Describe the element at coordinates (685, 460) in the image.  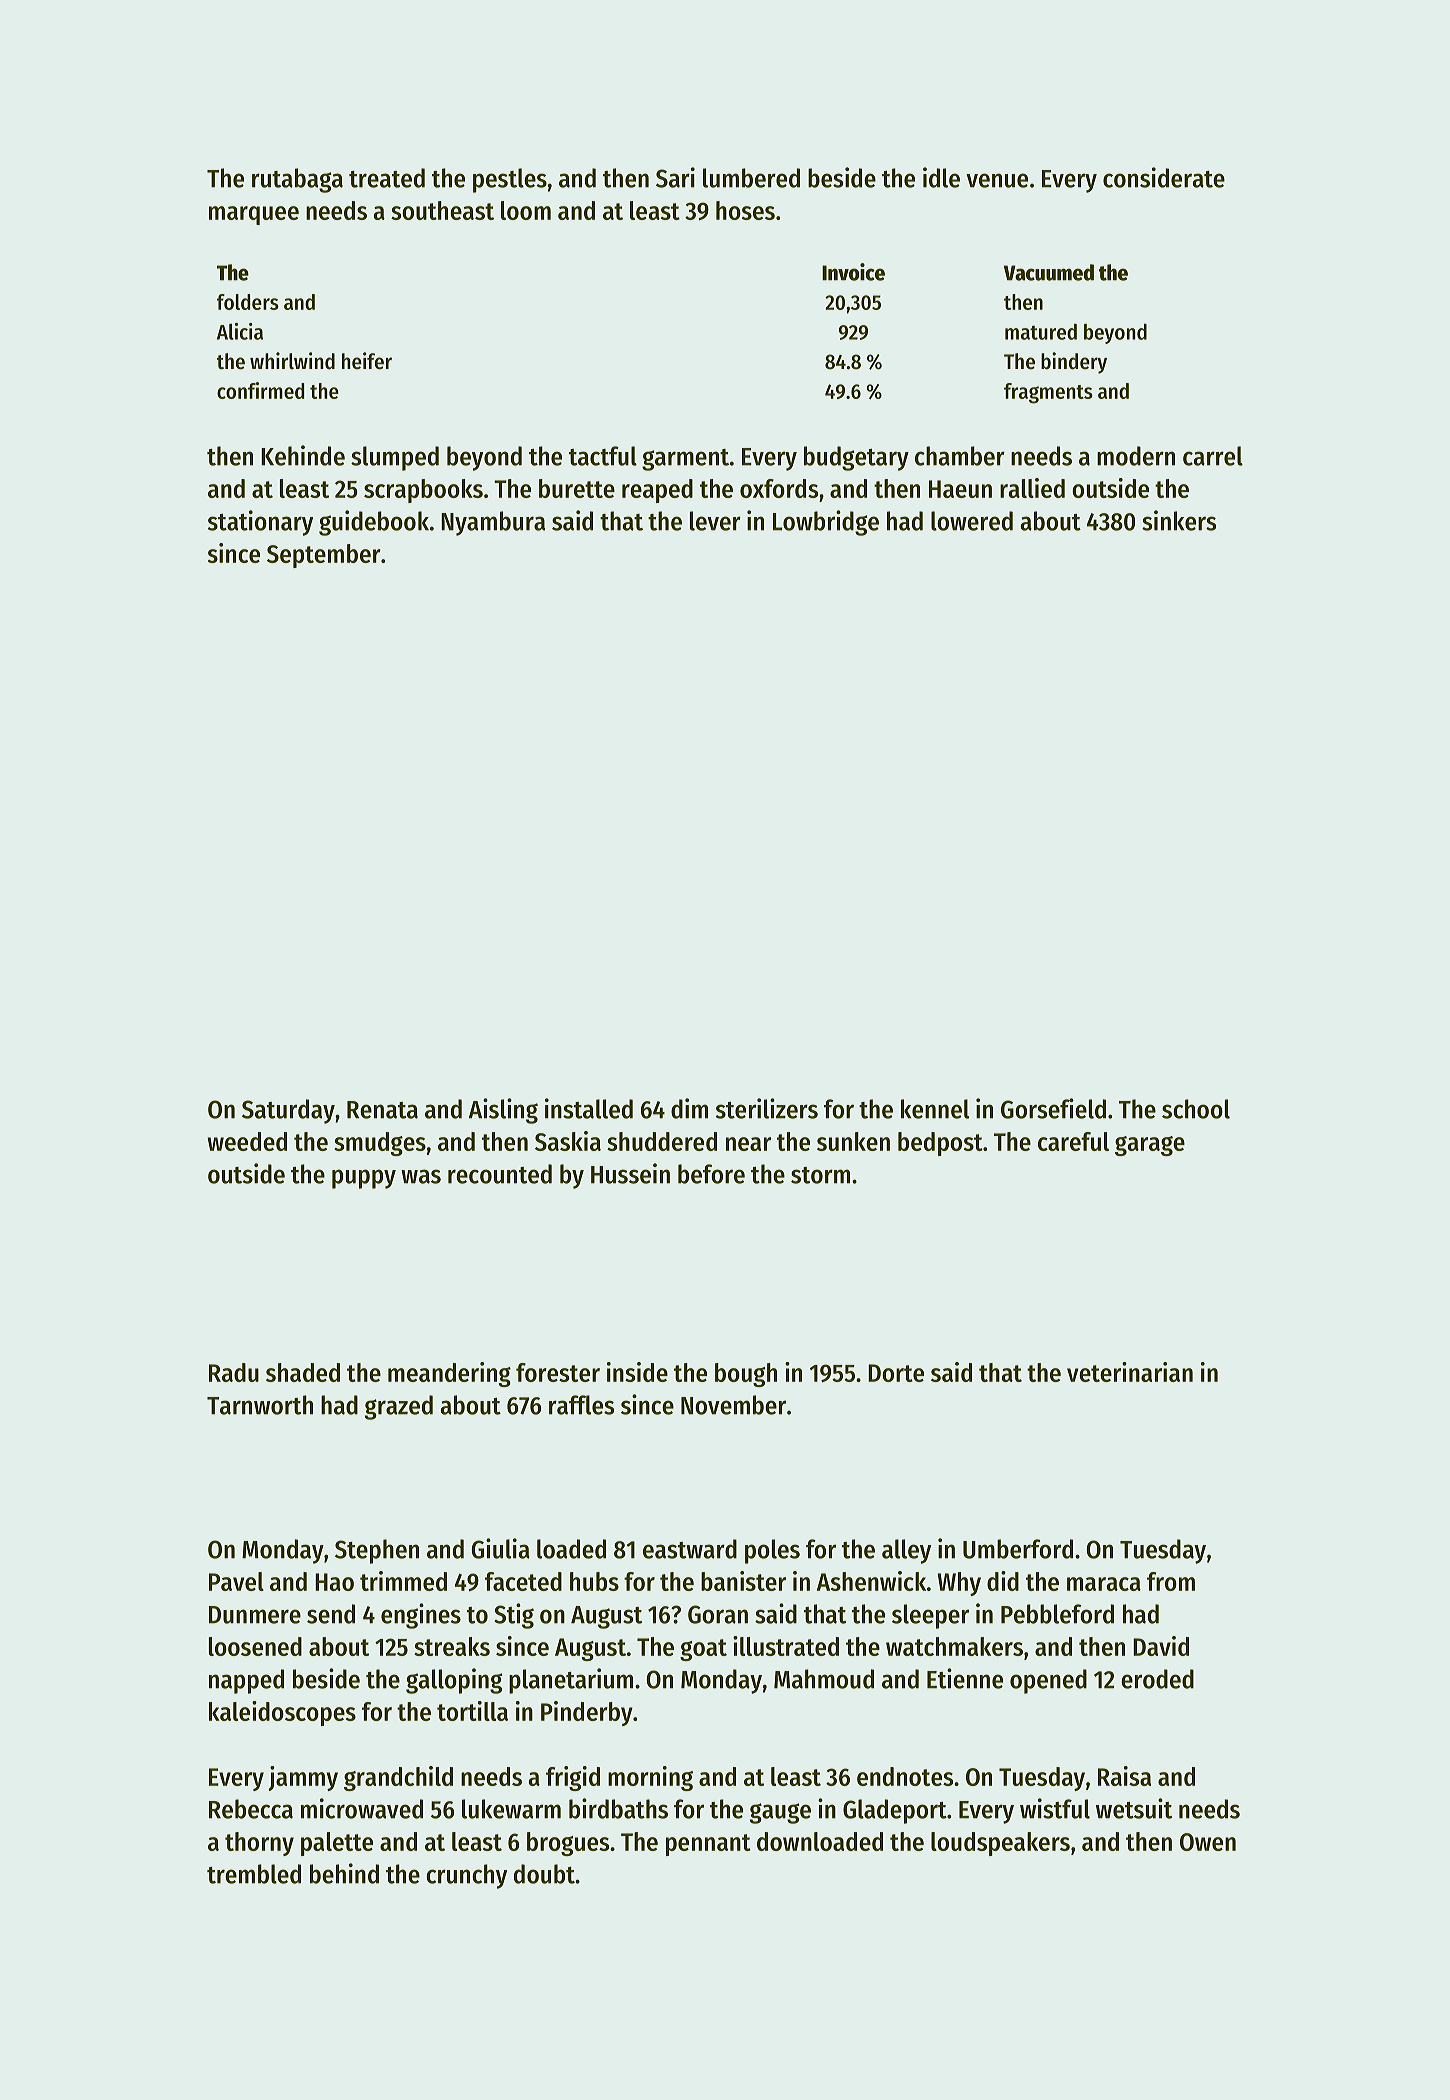
I see `garment` at that location.
